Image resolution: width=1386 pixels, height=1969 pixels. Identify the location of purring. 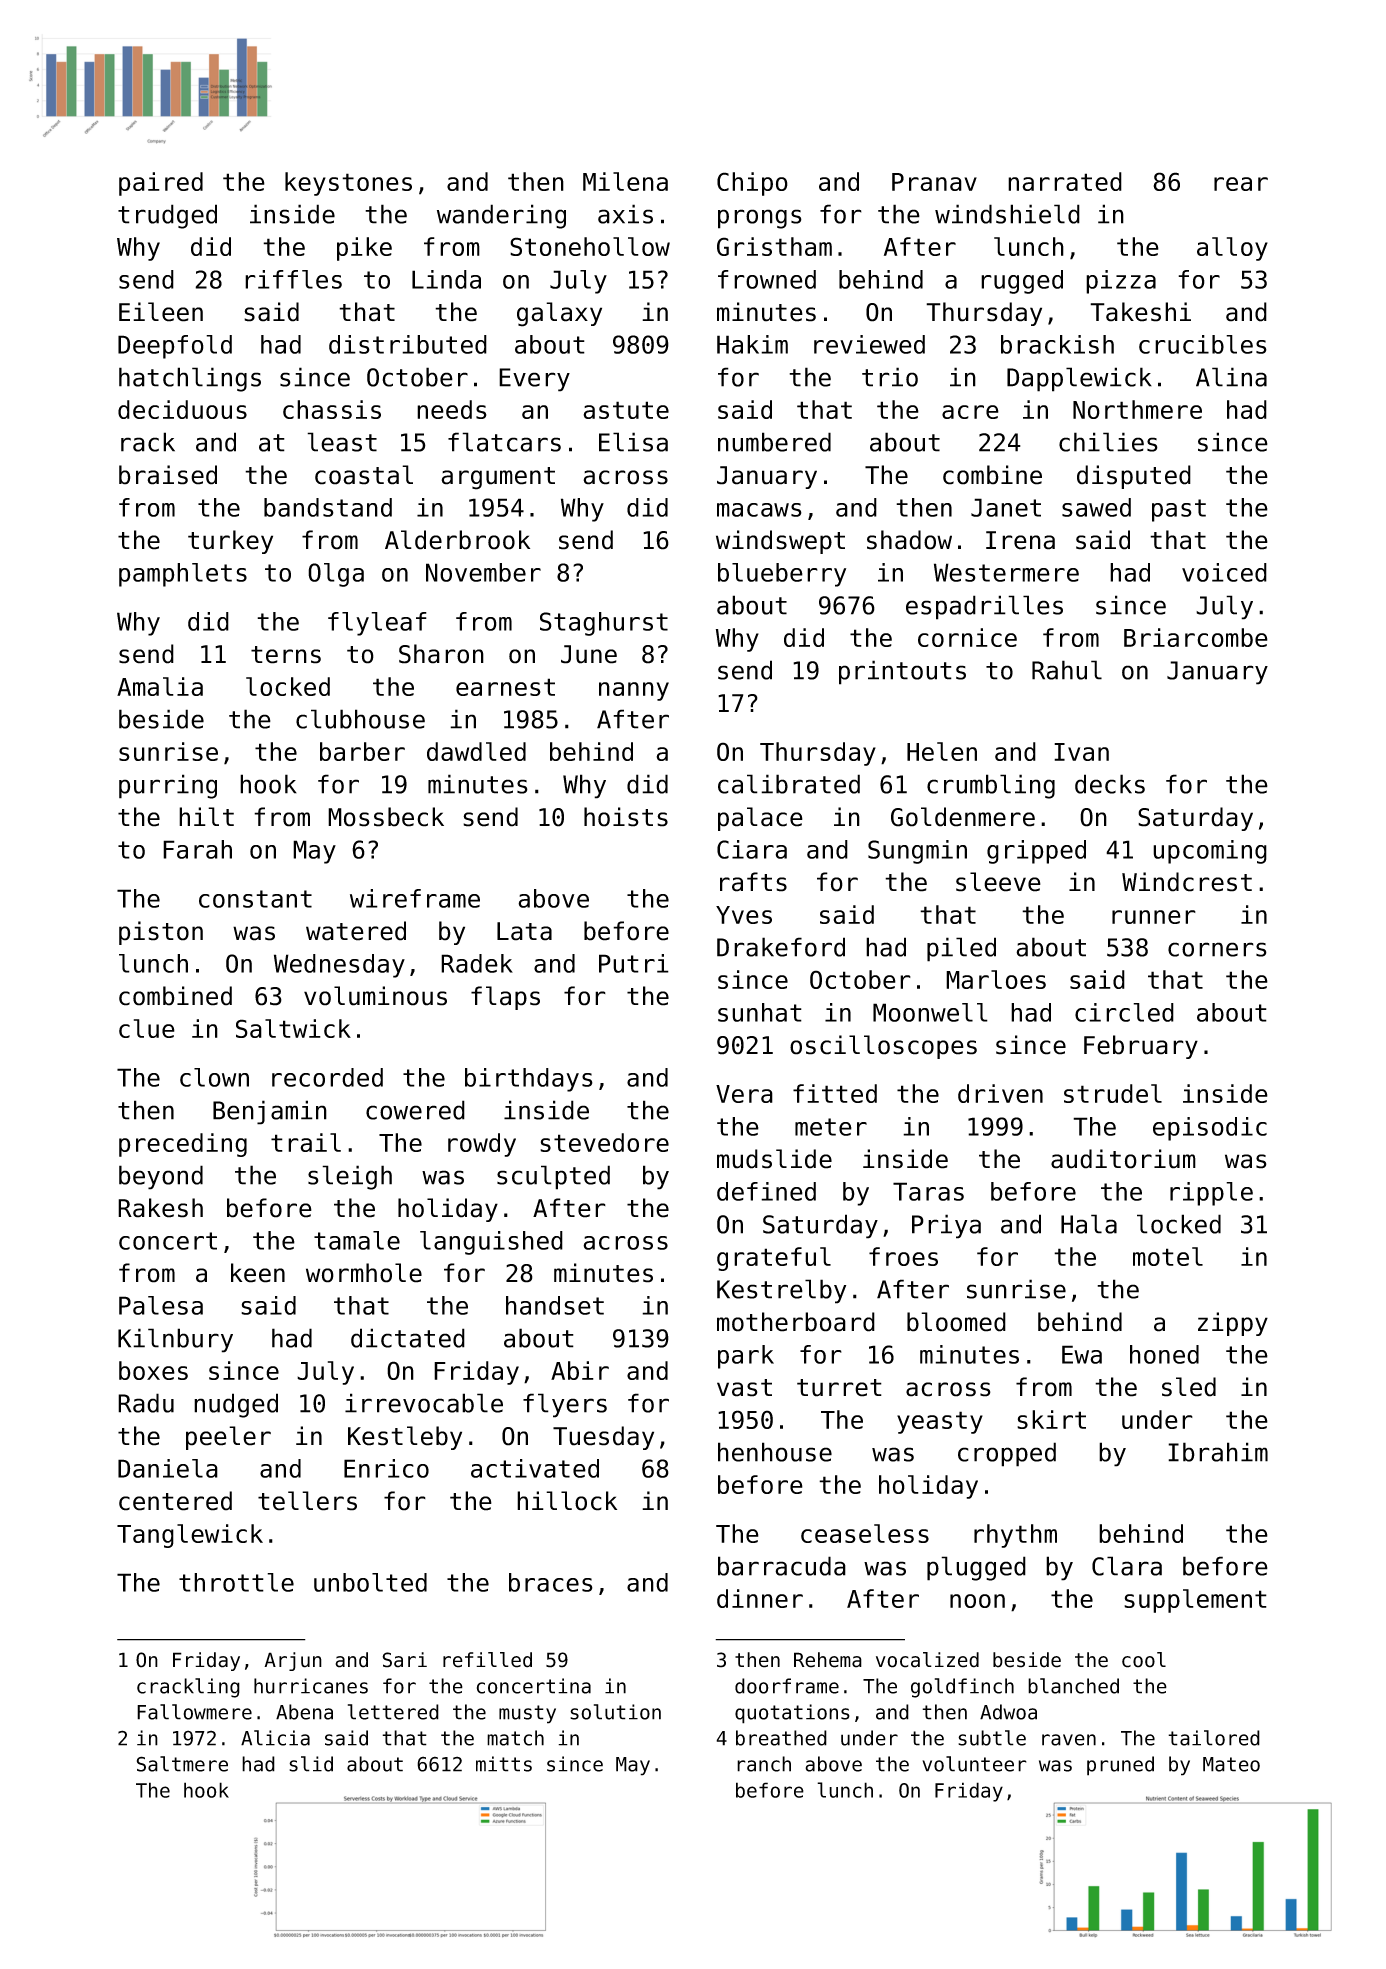
(168, 786).
